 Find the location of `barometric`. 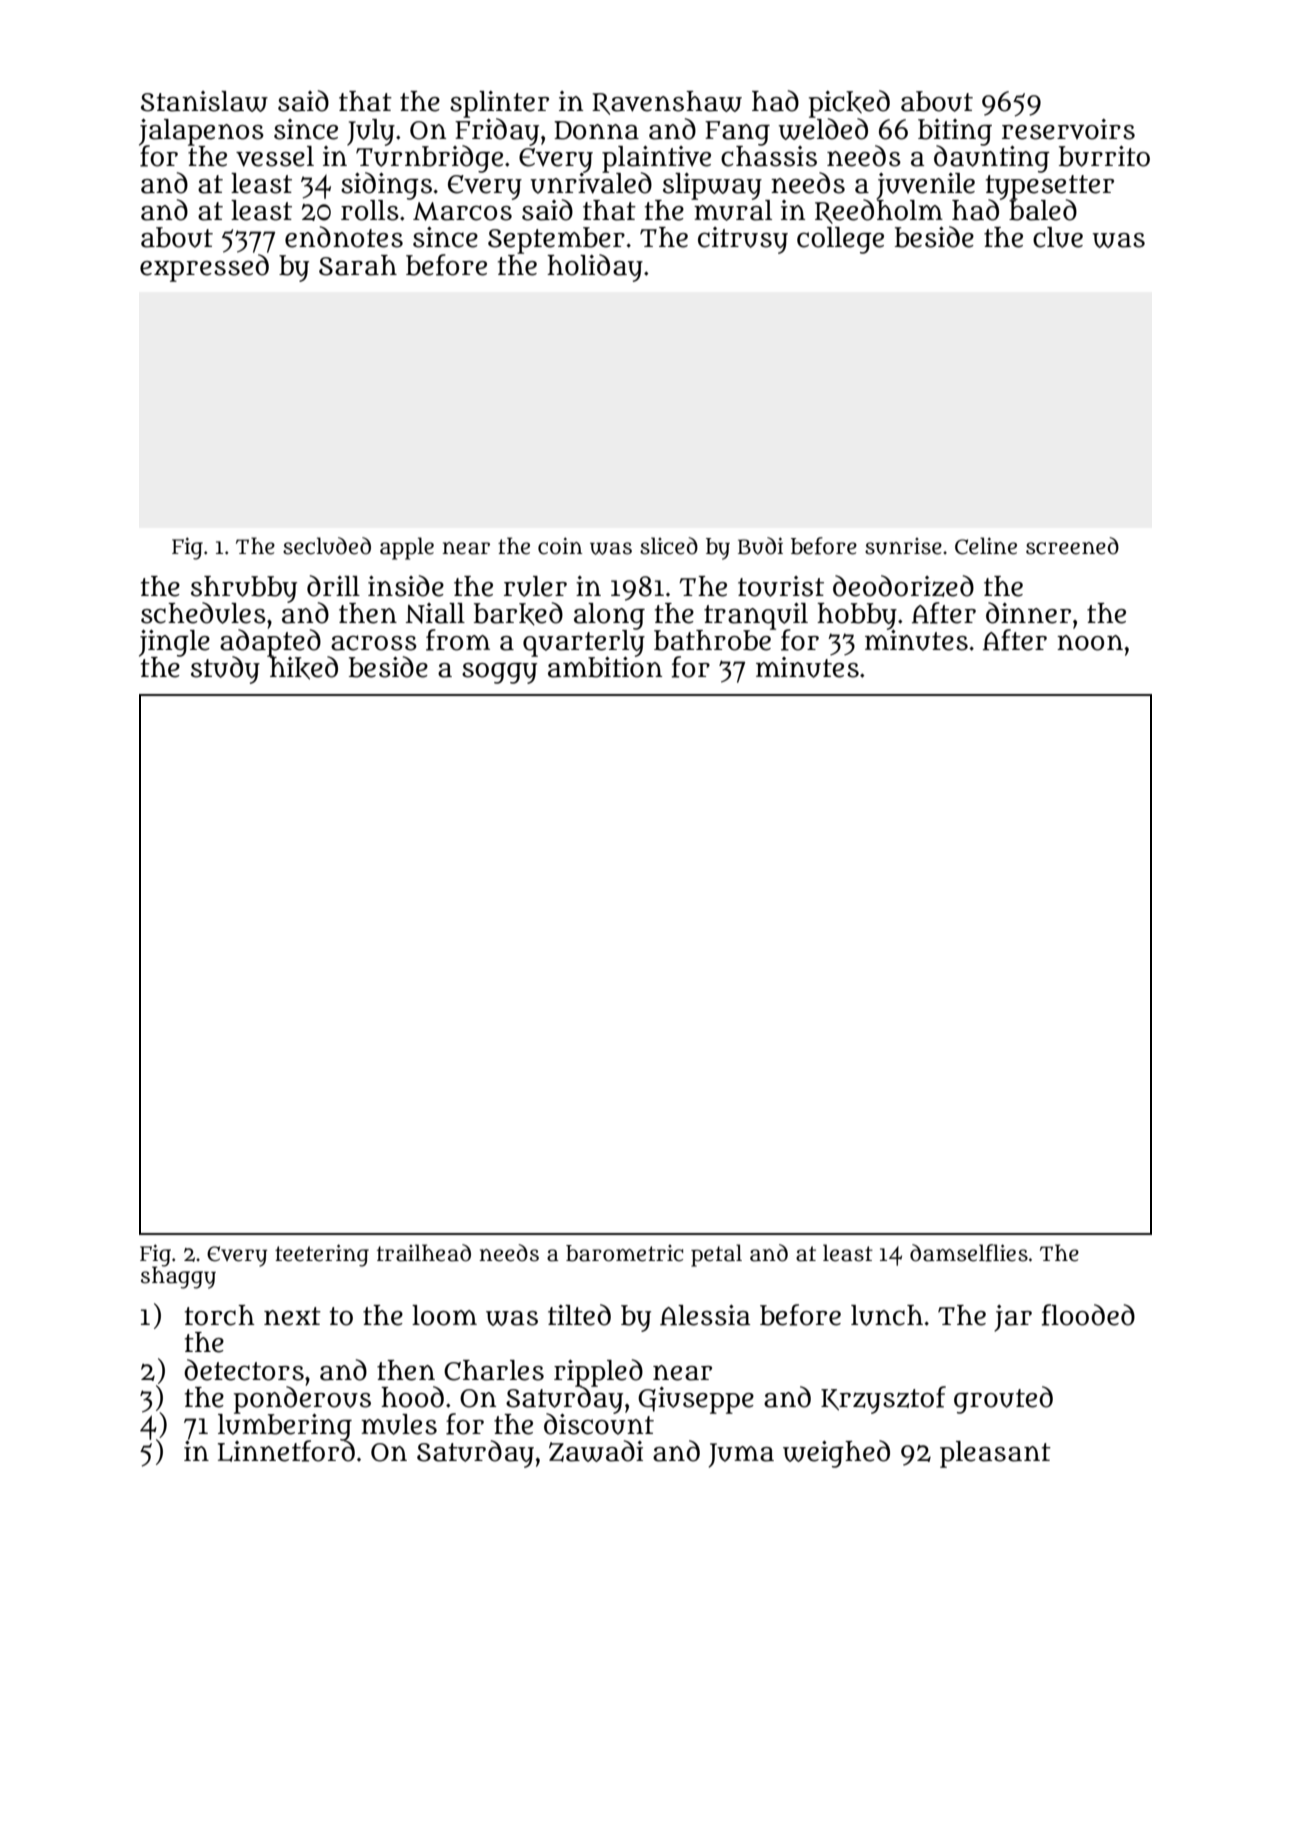

barometric is located at coordinates (624, 1253).
